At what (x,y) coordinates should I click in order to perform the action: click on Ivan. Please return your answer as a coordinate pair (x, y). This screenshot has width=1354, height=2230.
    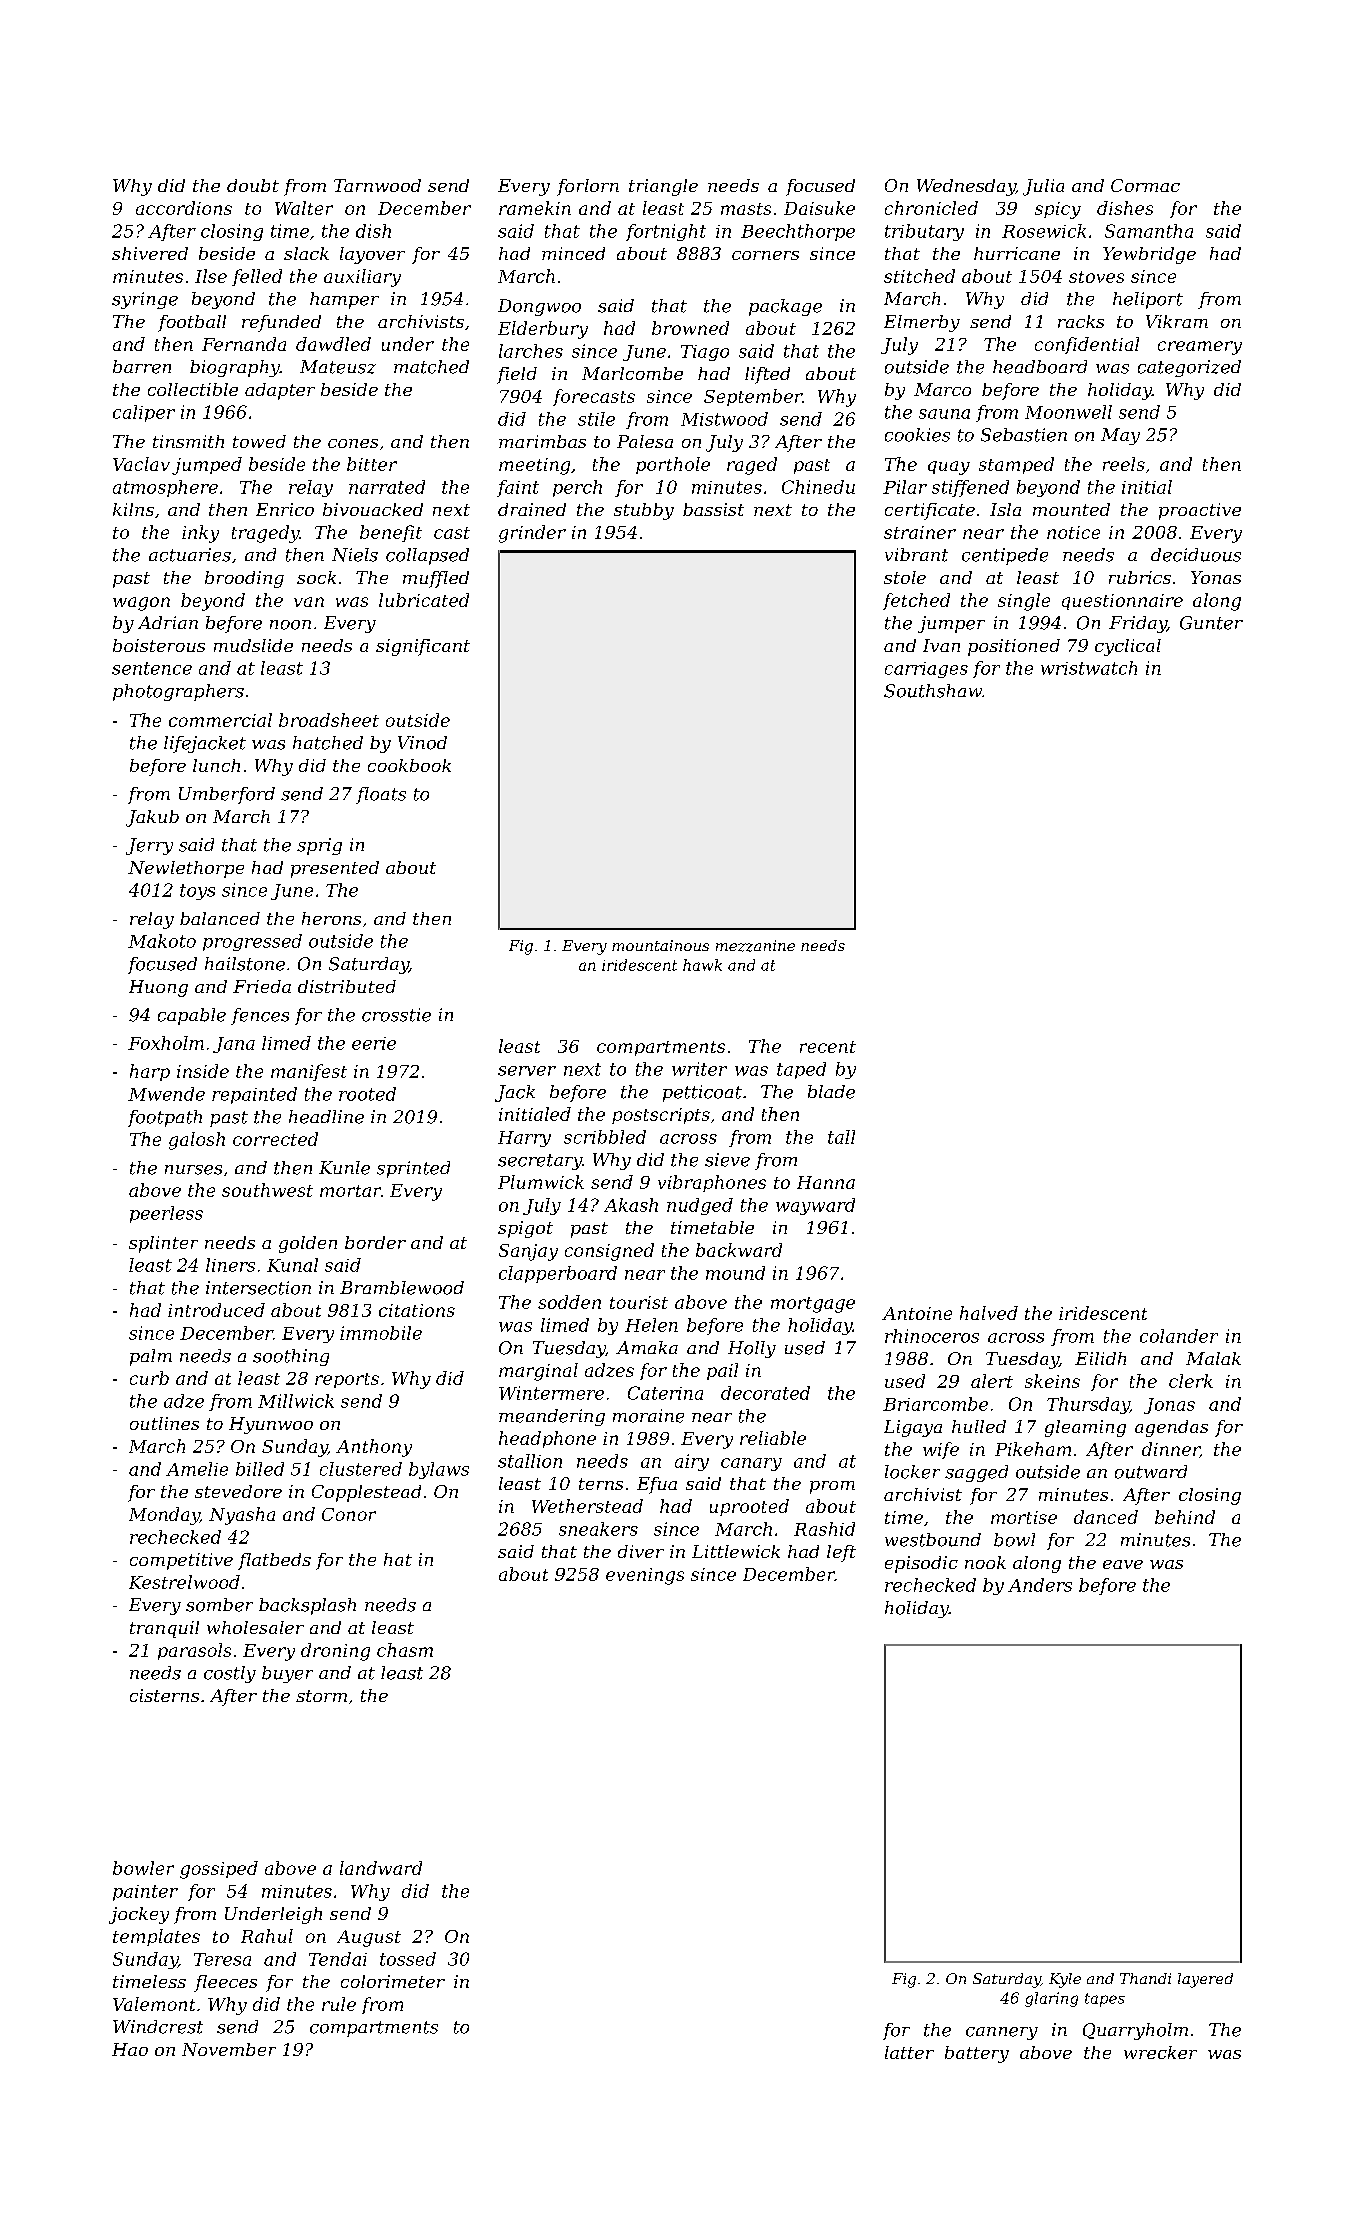
    Looking at the image, I should click on (941, 645).
